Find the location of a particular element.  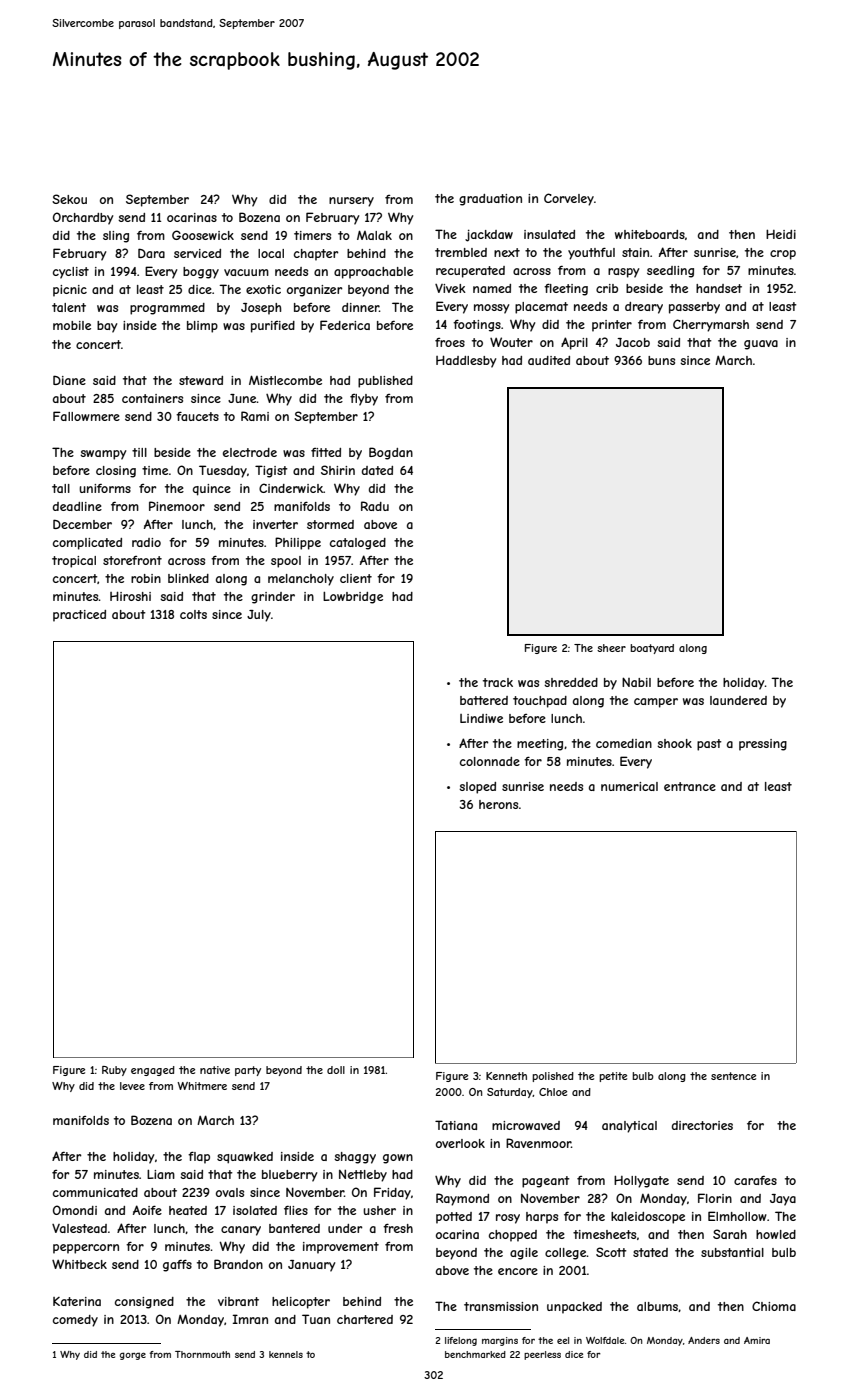

doll is located at coordinates (336, 1070).
